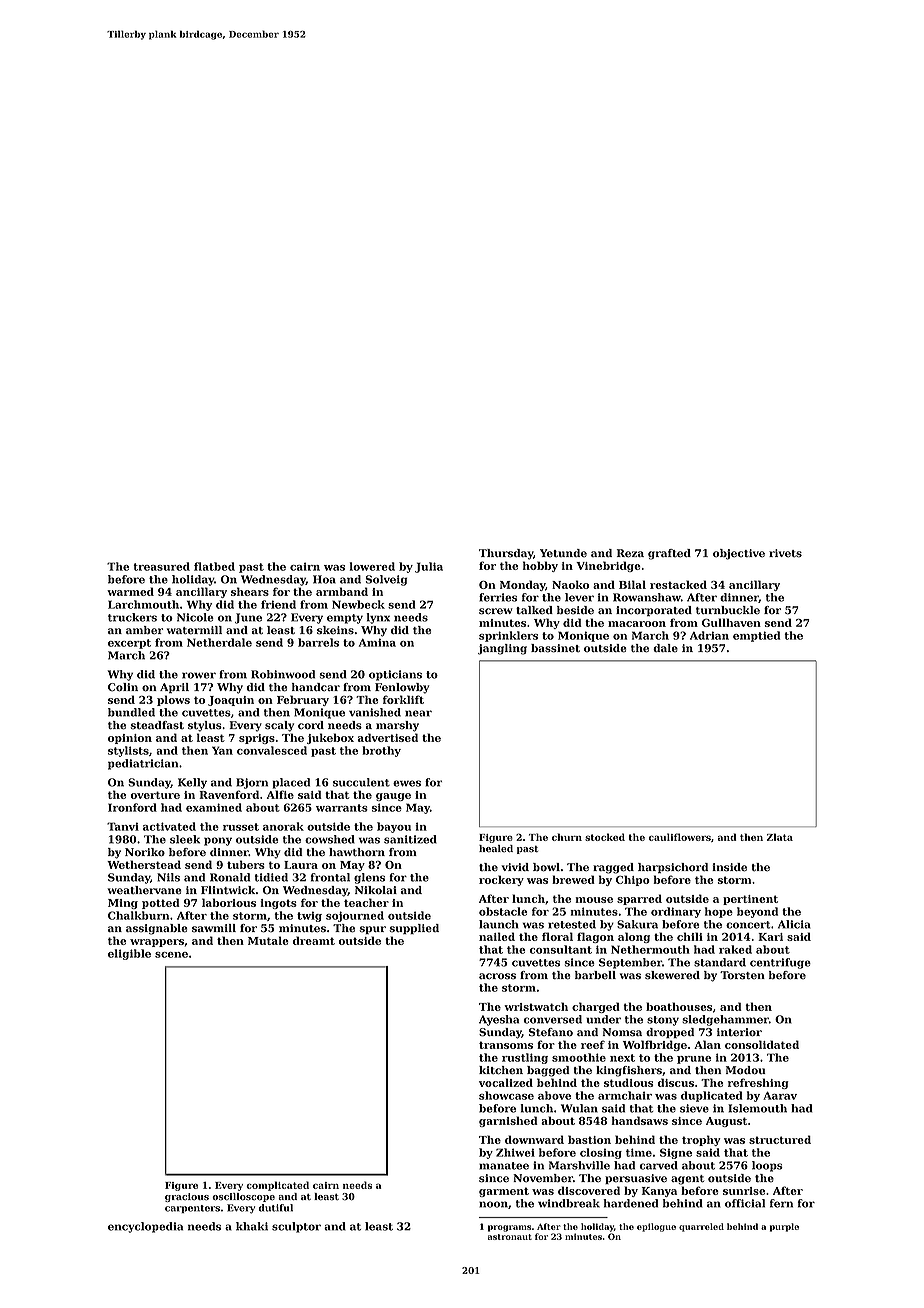  Describe the element at coordinates (794, 924) in the page. I see `Alicia` at that location.
